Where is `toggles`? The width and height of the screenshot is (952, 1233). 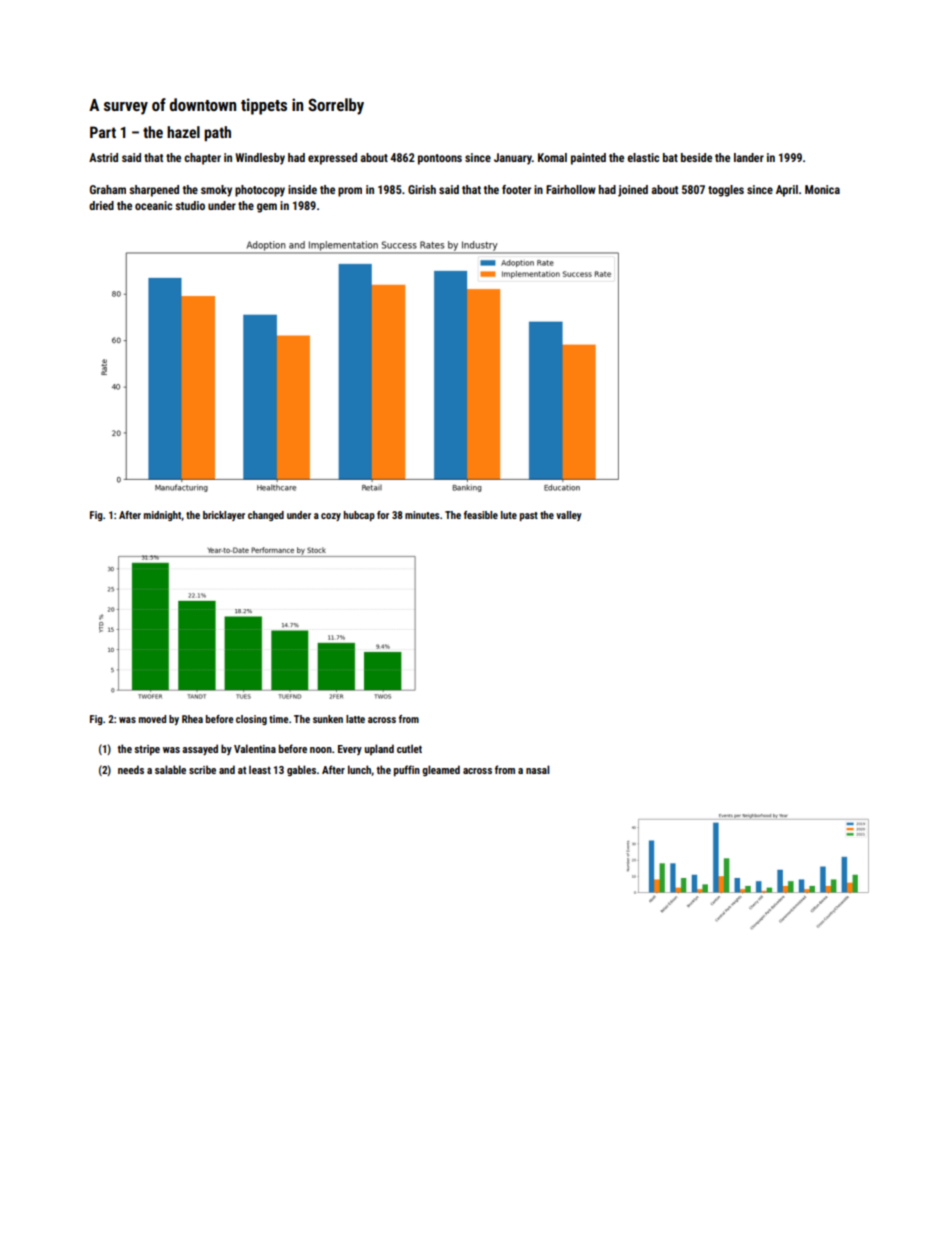
toggles is located at coordinates (726, 191).
